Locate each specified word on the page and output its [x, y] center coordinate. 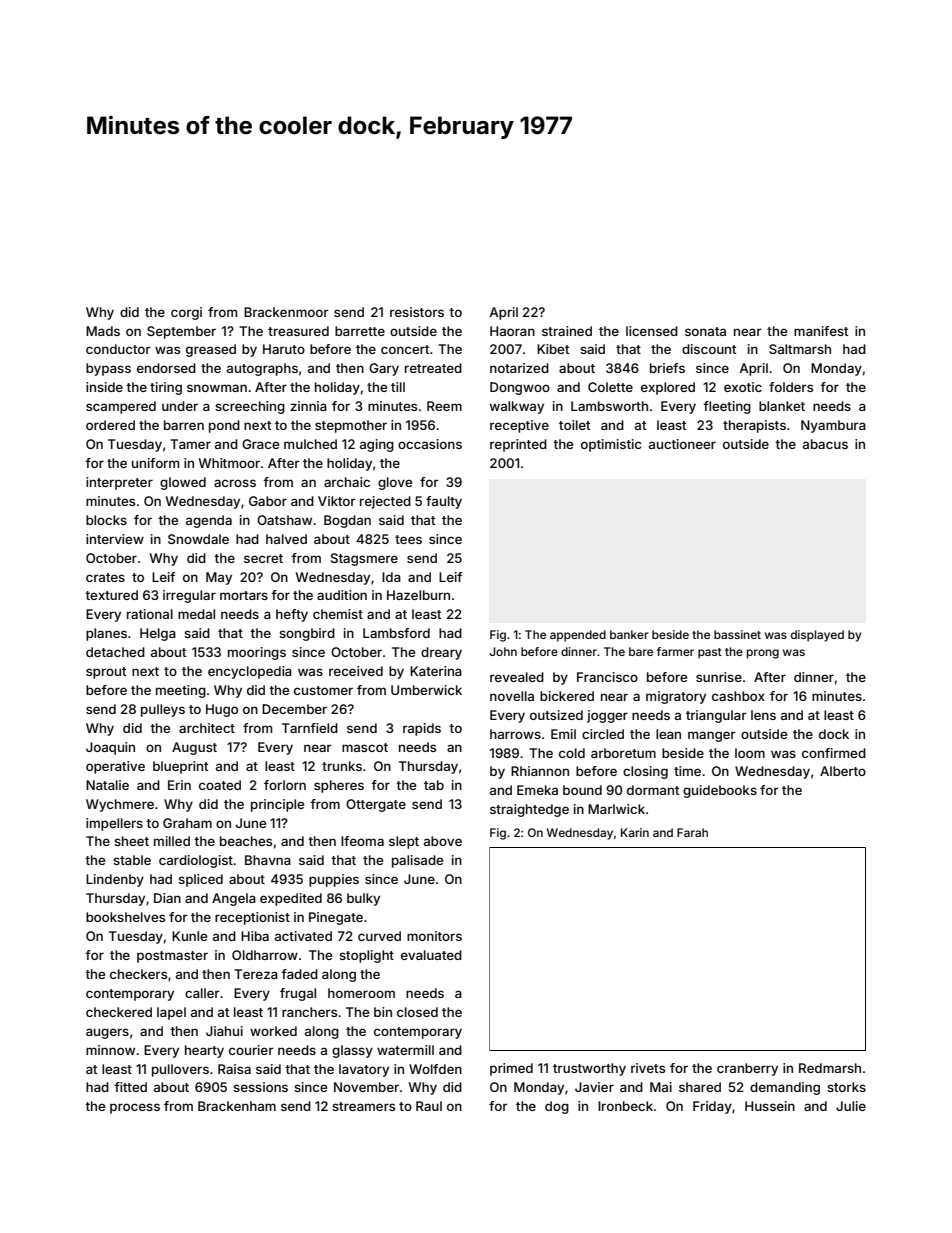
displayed [817, 636]
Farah [692, 832]
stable [132, 860]
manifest [821, 331]
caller [202, 993]
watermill [405, 1050]
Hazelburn [418, 595]
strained [567, 331]
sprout [106, 673]
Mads [103, 331]
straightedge [529, 810]
